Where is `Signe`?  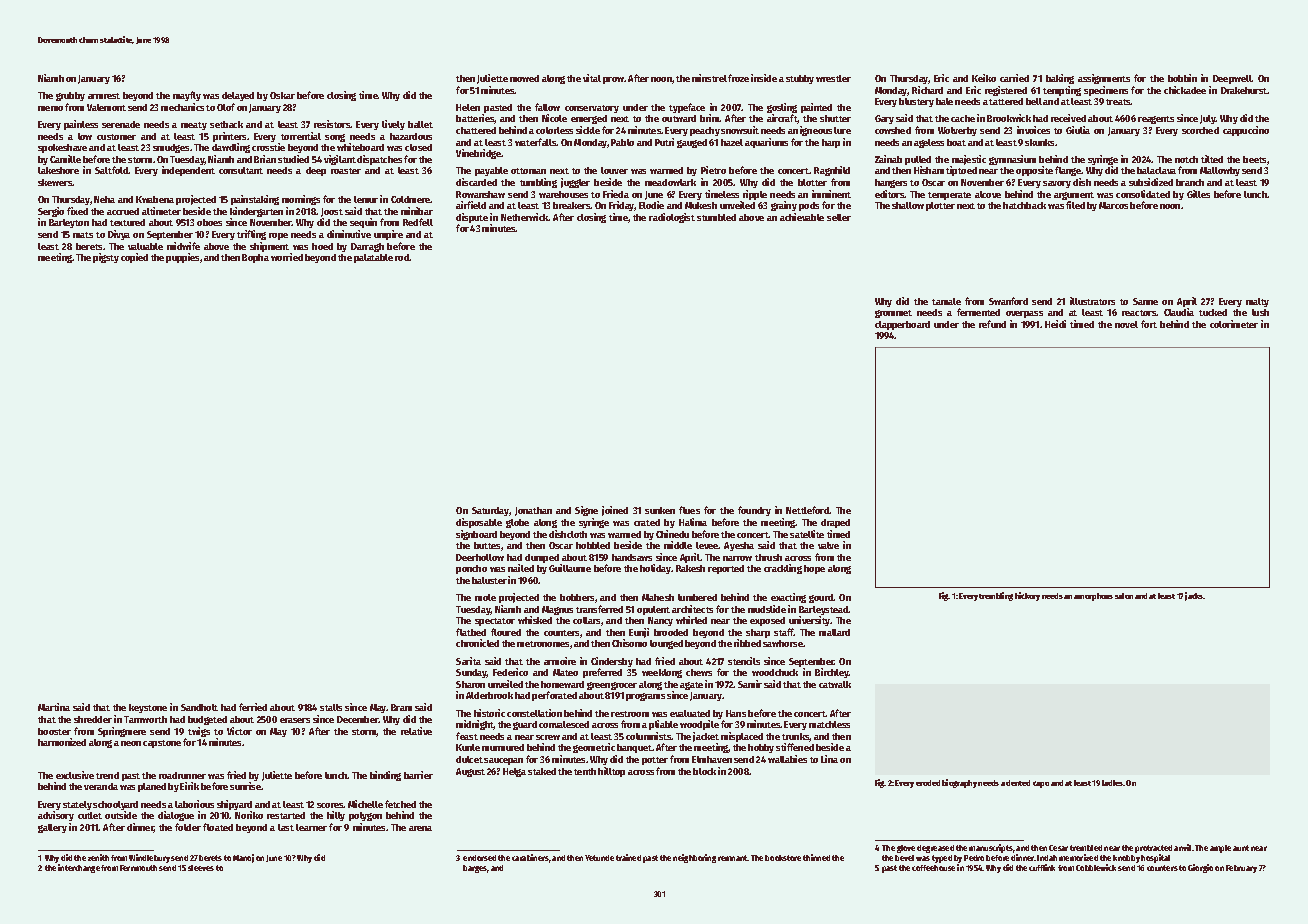 Signe is located at coordinates (586, 511).
